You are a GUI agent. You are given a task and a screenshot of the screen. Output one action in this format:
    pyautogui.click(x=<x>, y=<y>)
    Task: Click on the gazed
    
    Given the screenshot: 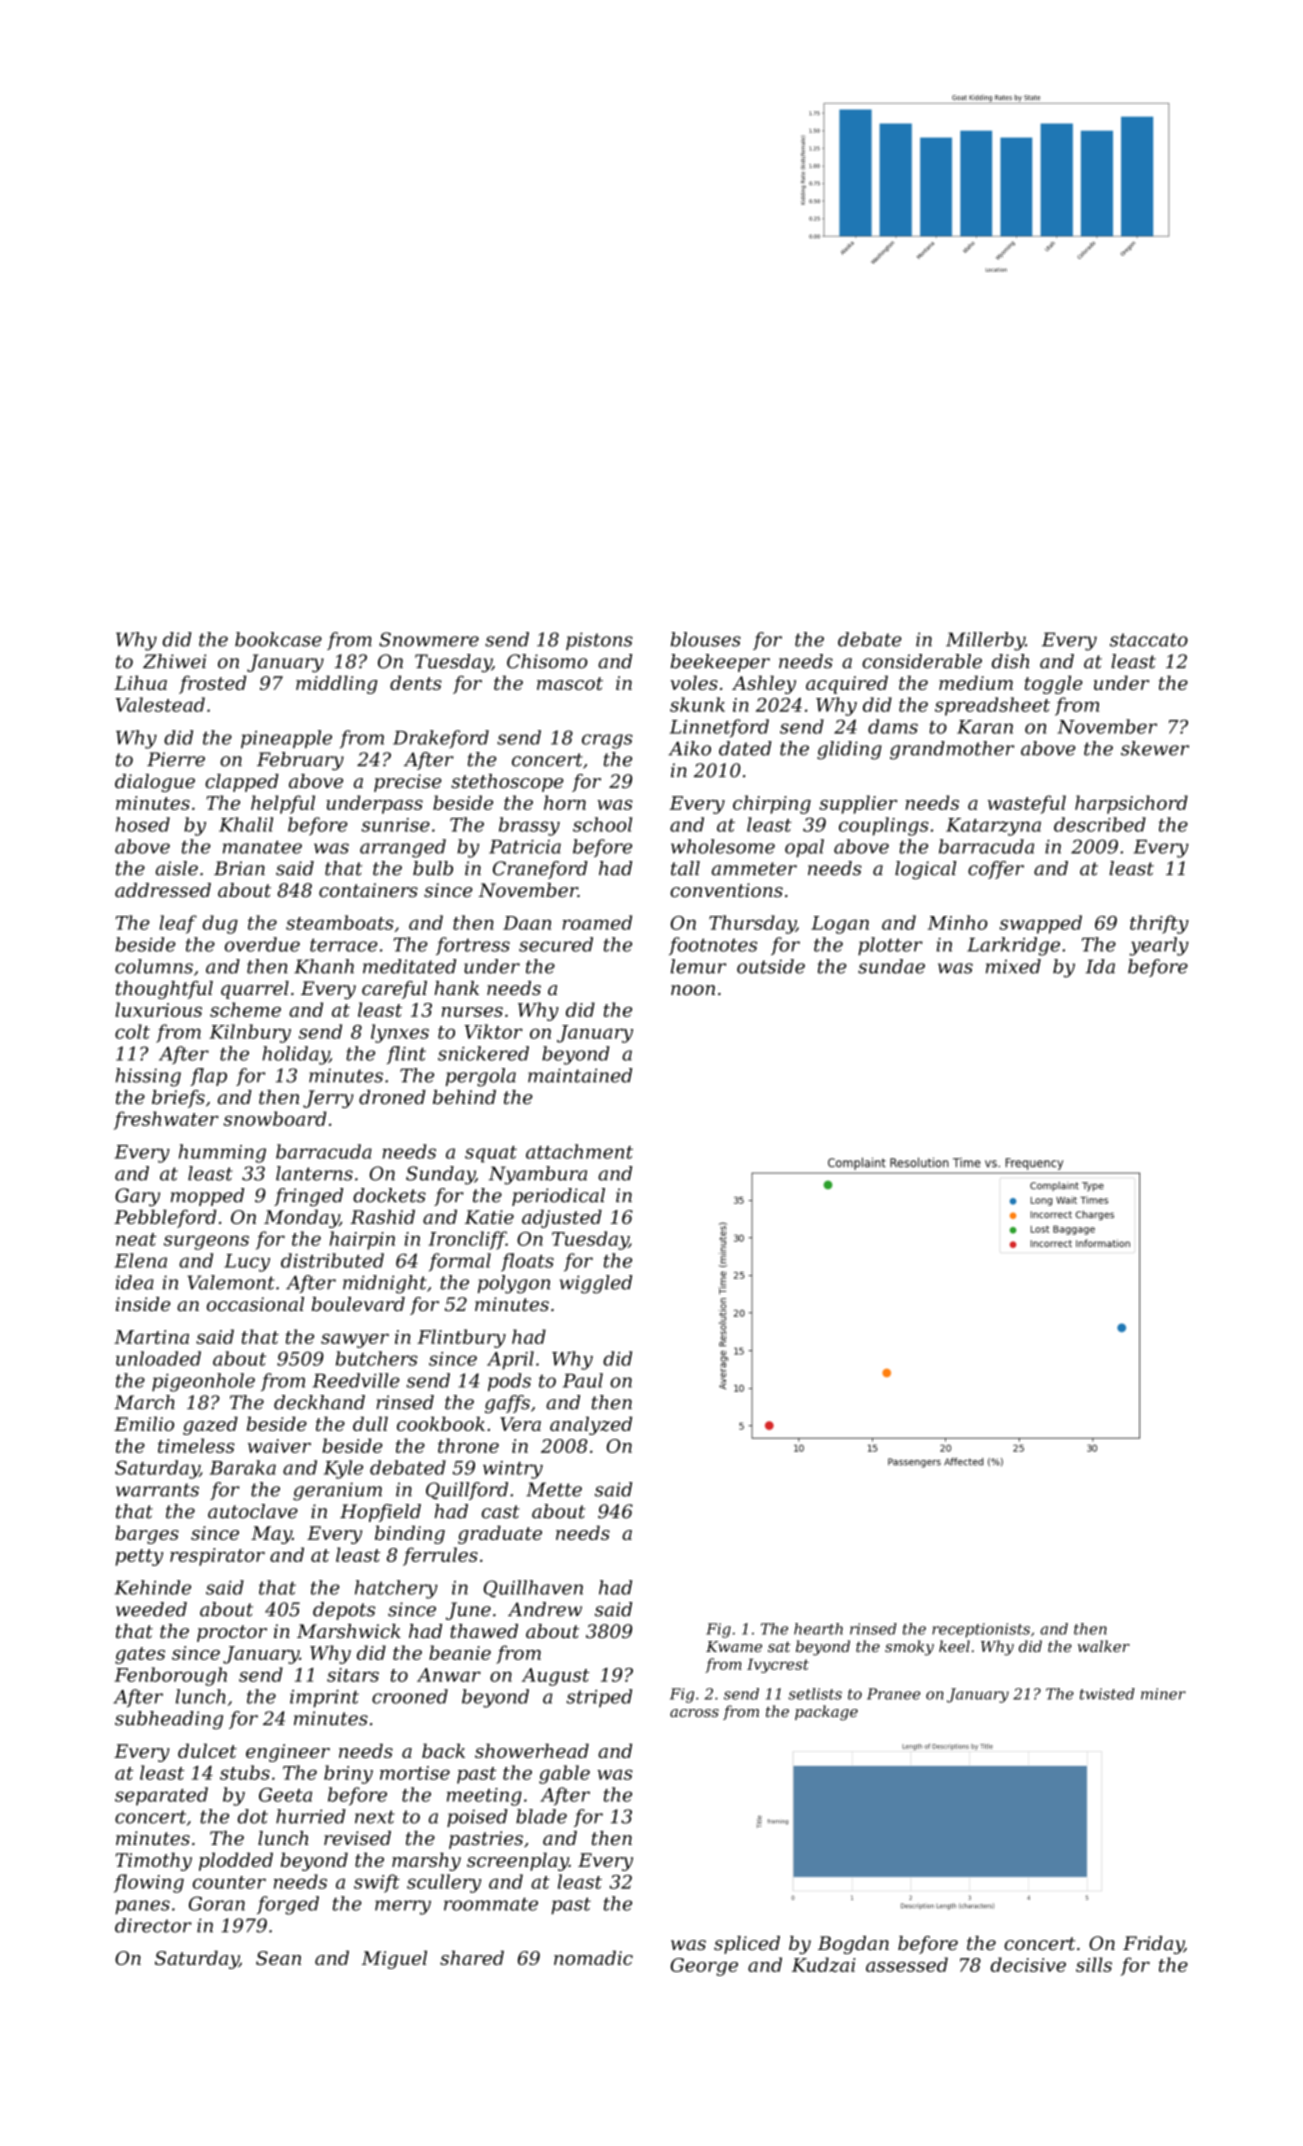 What is the action you would take?
    pyautogui.click(x=210, y=1425)
